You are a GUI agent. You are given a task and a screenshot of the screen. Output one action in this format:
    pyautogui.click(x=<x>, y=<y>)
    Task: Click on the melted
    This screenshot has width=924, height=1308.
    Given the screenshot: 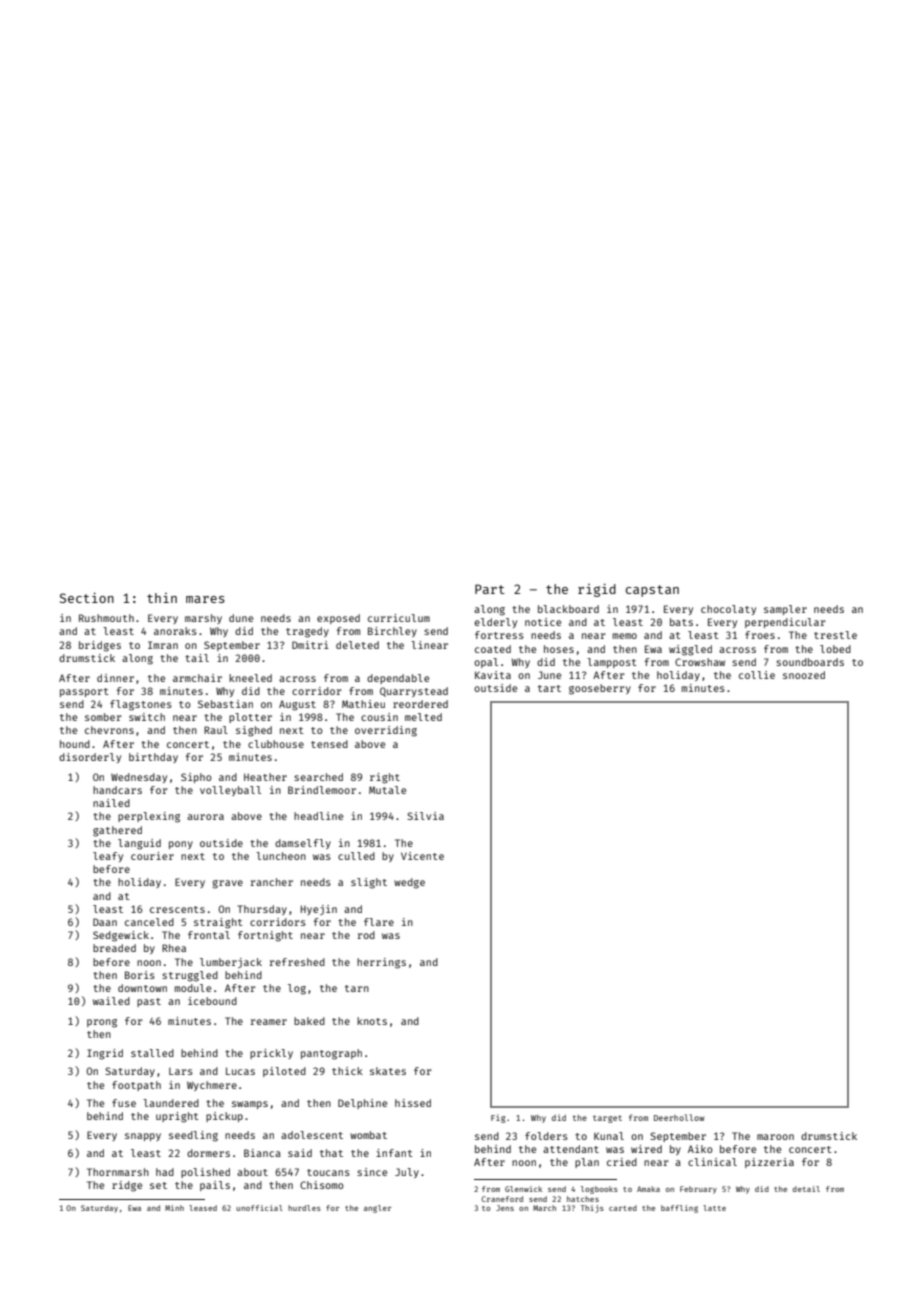 What is the action you would take?
    pyautogui.click(x=423, y=717)
